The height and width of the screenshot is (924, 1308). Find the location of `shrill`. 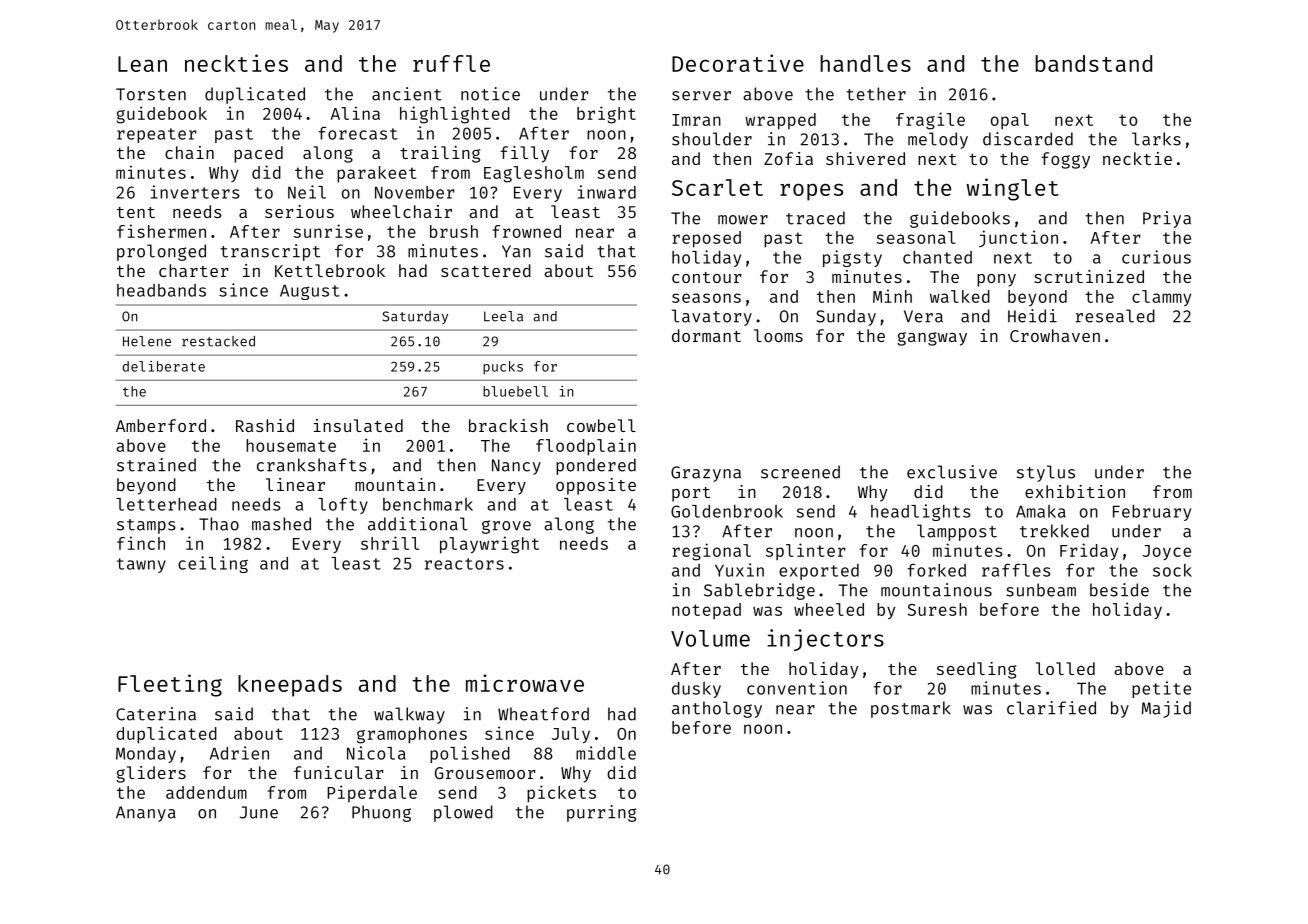

shrill is located at coordinates (390, 543).
